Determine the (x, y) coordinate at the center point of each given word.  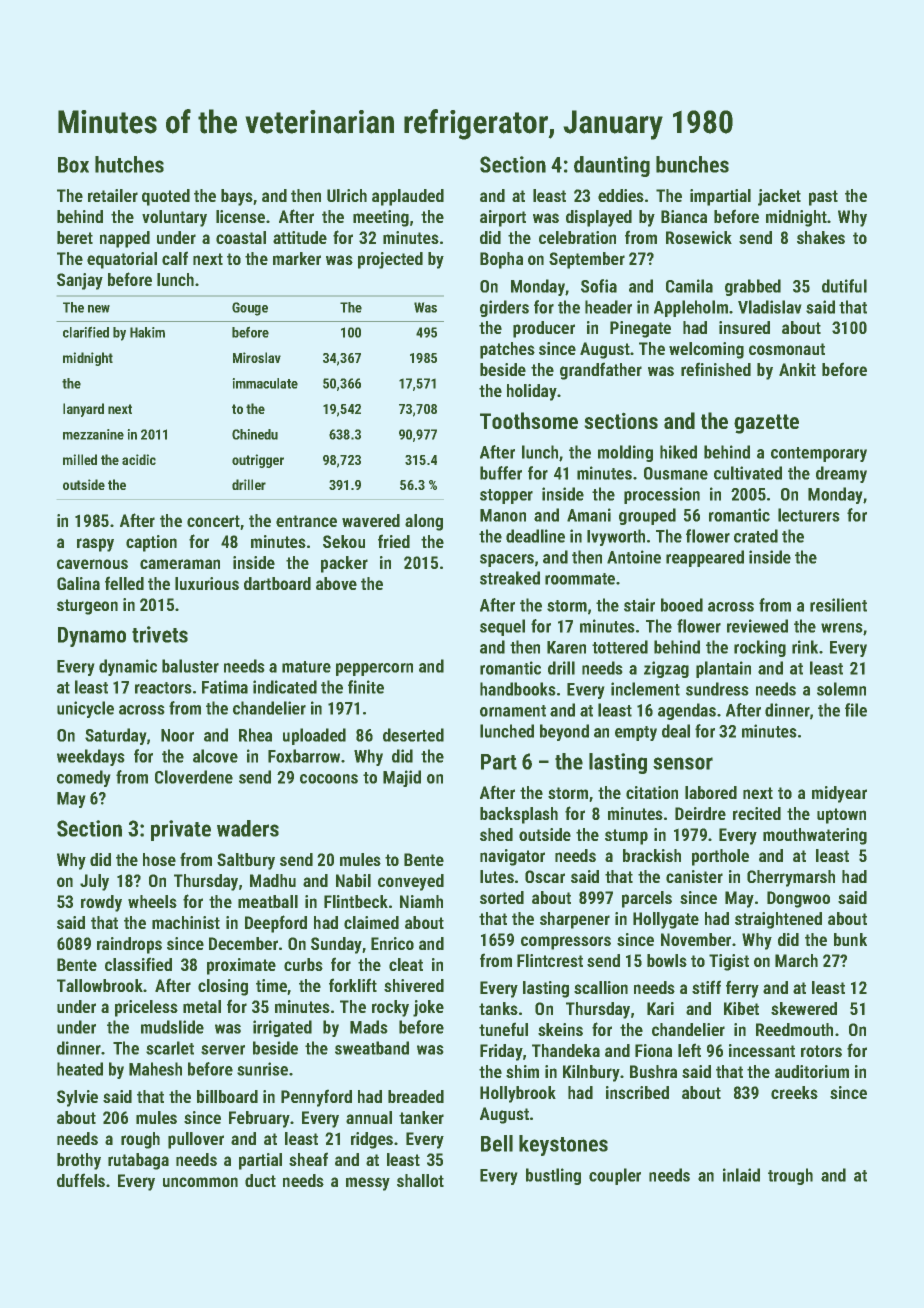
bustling (553, 1176)
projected (390, 260)
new (99, 309)
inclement (645, 689)
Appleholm (691, 308)
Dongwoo (798, 899)
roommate (580, 579)
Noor (177, 735)
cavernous (92, 564)
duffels (81, 1180)
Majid (402, 778)
